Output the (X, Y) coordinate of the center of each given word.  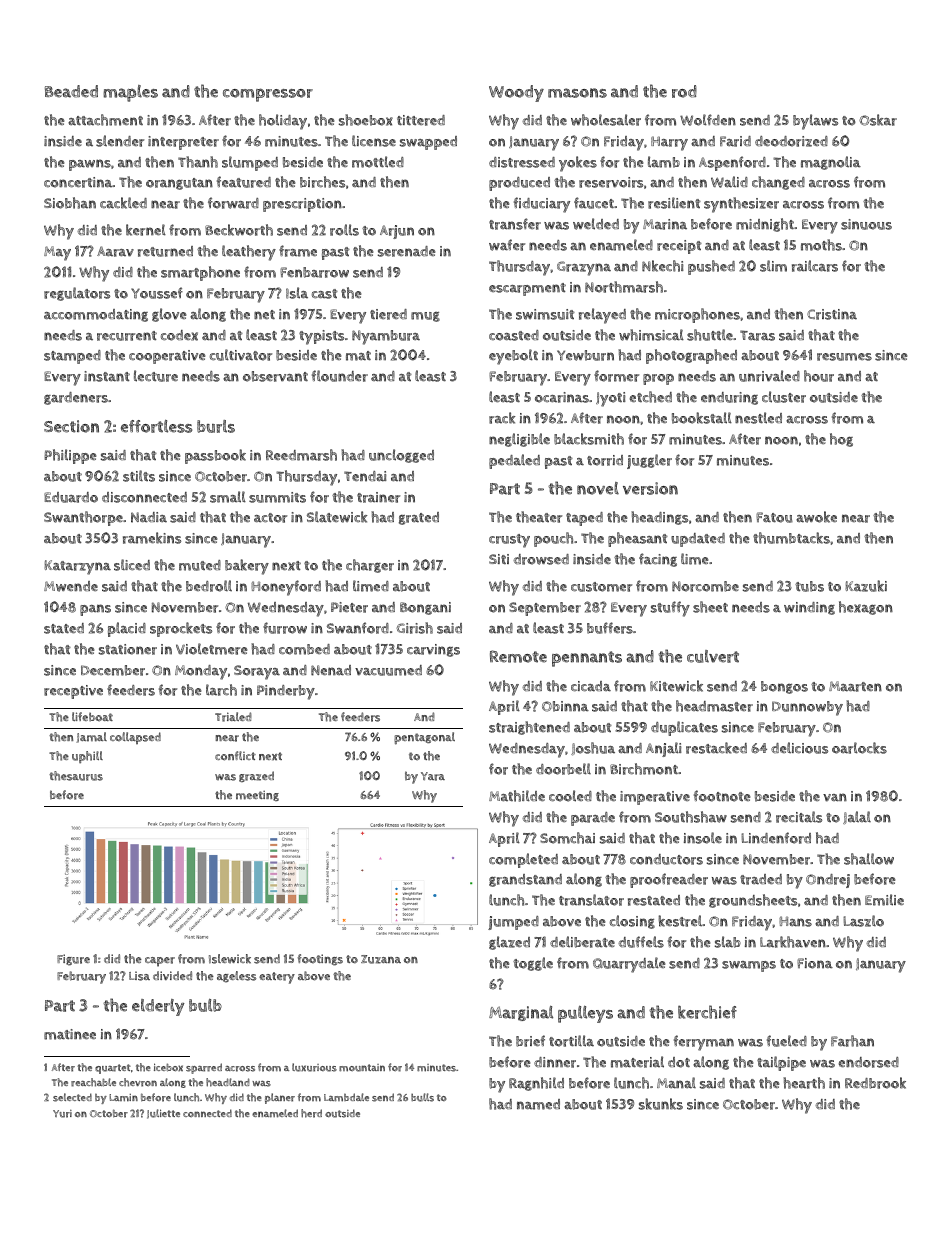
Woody (516, 93)
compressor (268, 95)
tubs (809, 586)
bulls (422, 1097)
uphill (87, 757)
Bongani (425, 608)
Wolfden (708, 120)
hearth (804, 1083)
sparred (204, 1068)
